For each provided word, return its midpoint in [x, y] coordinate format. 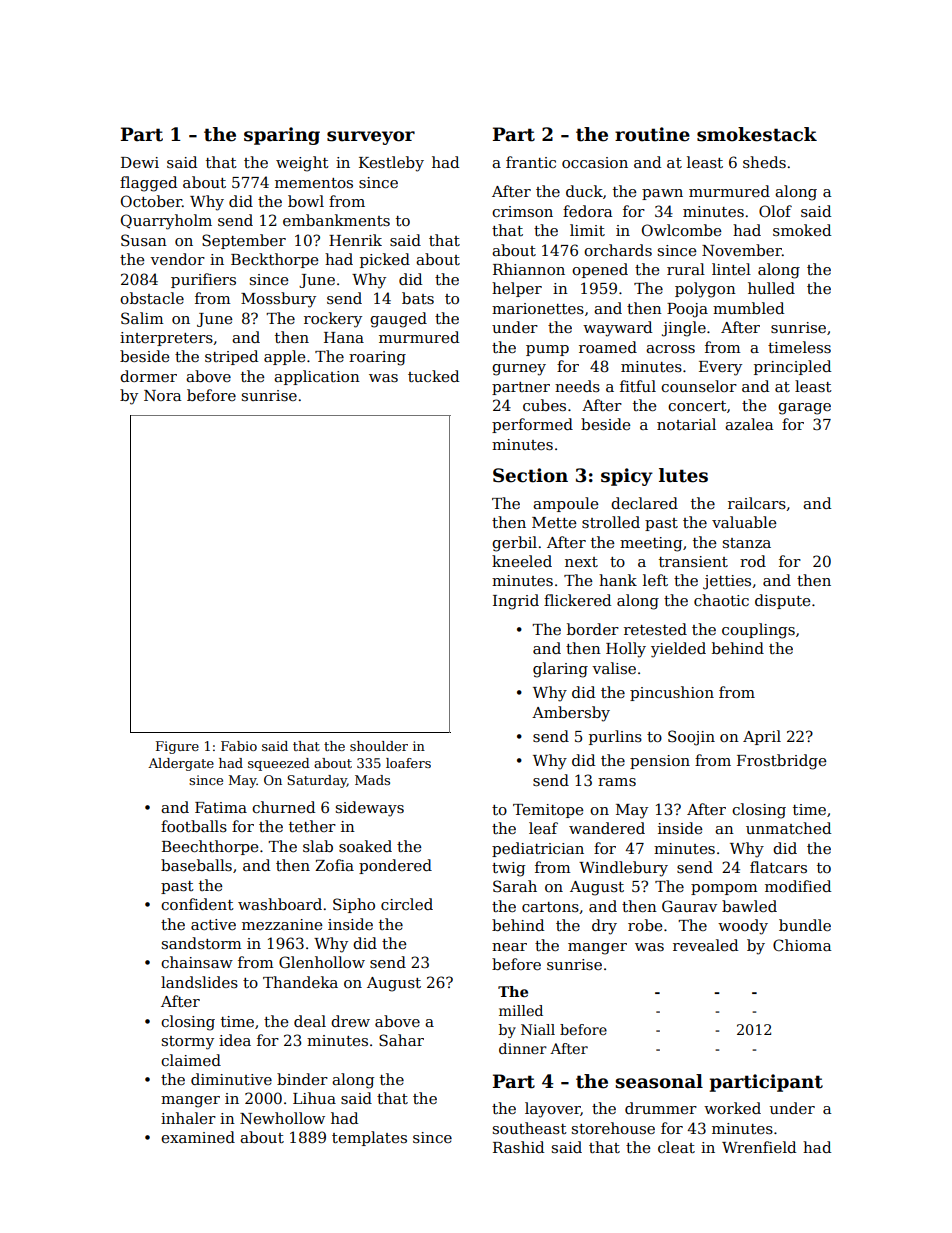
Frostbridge [781, 762]
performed [532, 425]
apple [284, 357]
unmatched [788, 828]
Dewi [140, 162]
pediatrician [538, 849]
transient [693, 561]
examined [198, 1137]
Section [530, 475]
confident [197, 904]
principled [792, 367]
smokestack [757, 134]
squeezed [279, 764]
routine [652, 134]
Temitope [548, 811]
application [317, 377]
